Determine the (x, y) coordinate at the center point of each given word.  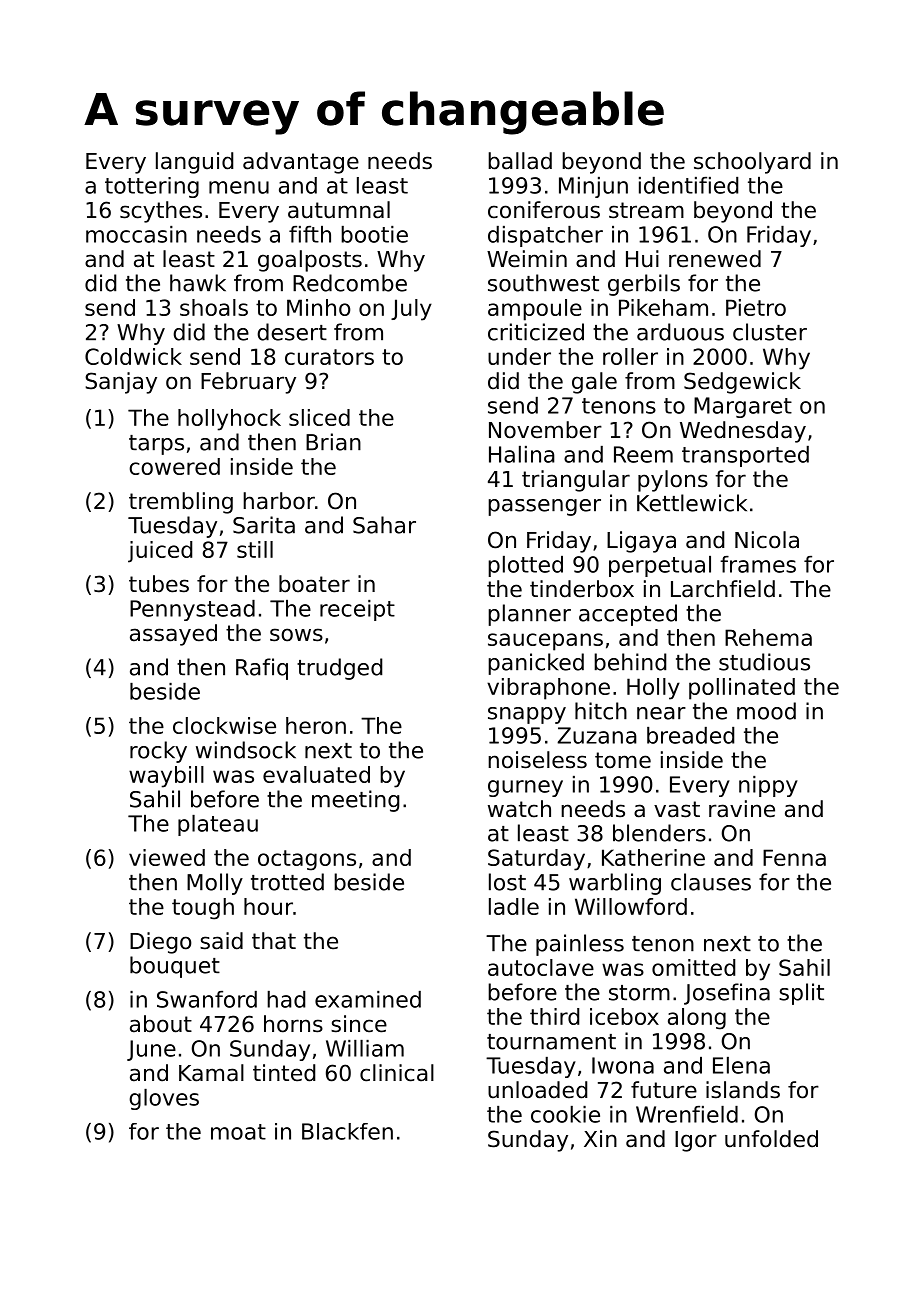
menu (239, 187)
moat (238, 1132)
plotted (525, 566)
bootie (374, 234)
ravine (742, 809)
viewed (167, 857)
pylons (673, 481)
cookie (565, 1114)
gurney (525, 788)
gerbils (644, 285)
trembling (181, 503)
